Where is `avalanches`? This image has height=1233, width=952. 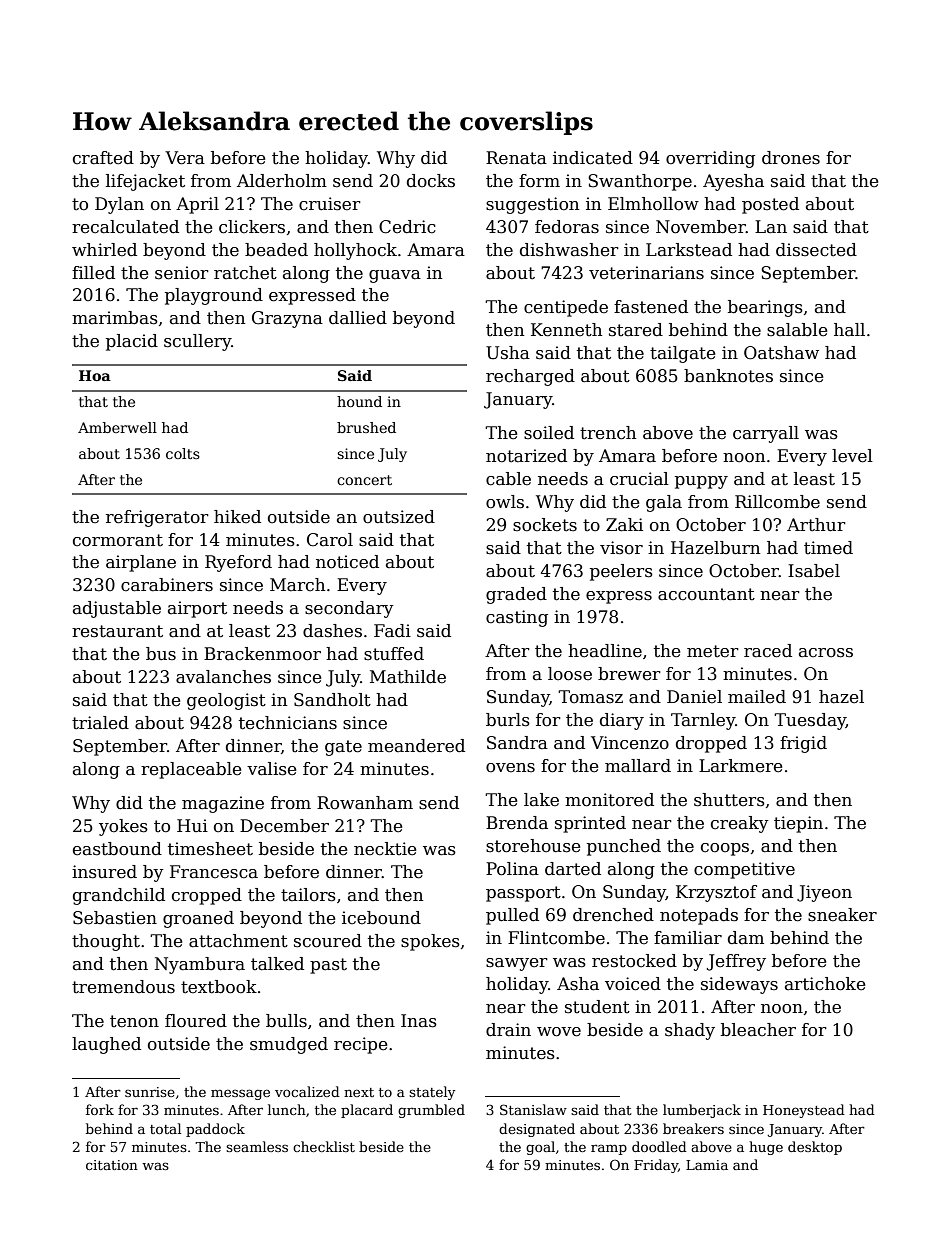
avalanches is located at coordinates (223, 677).
